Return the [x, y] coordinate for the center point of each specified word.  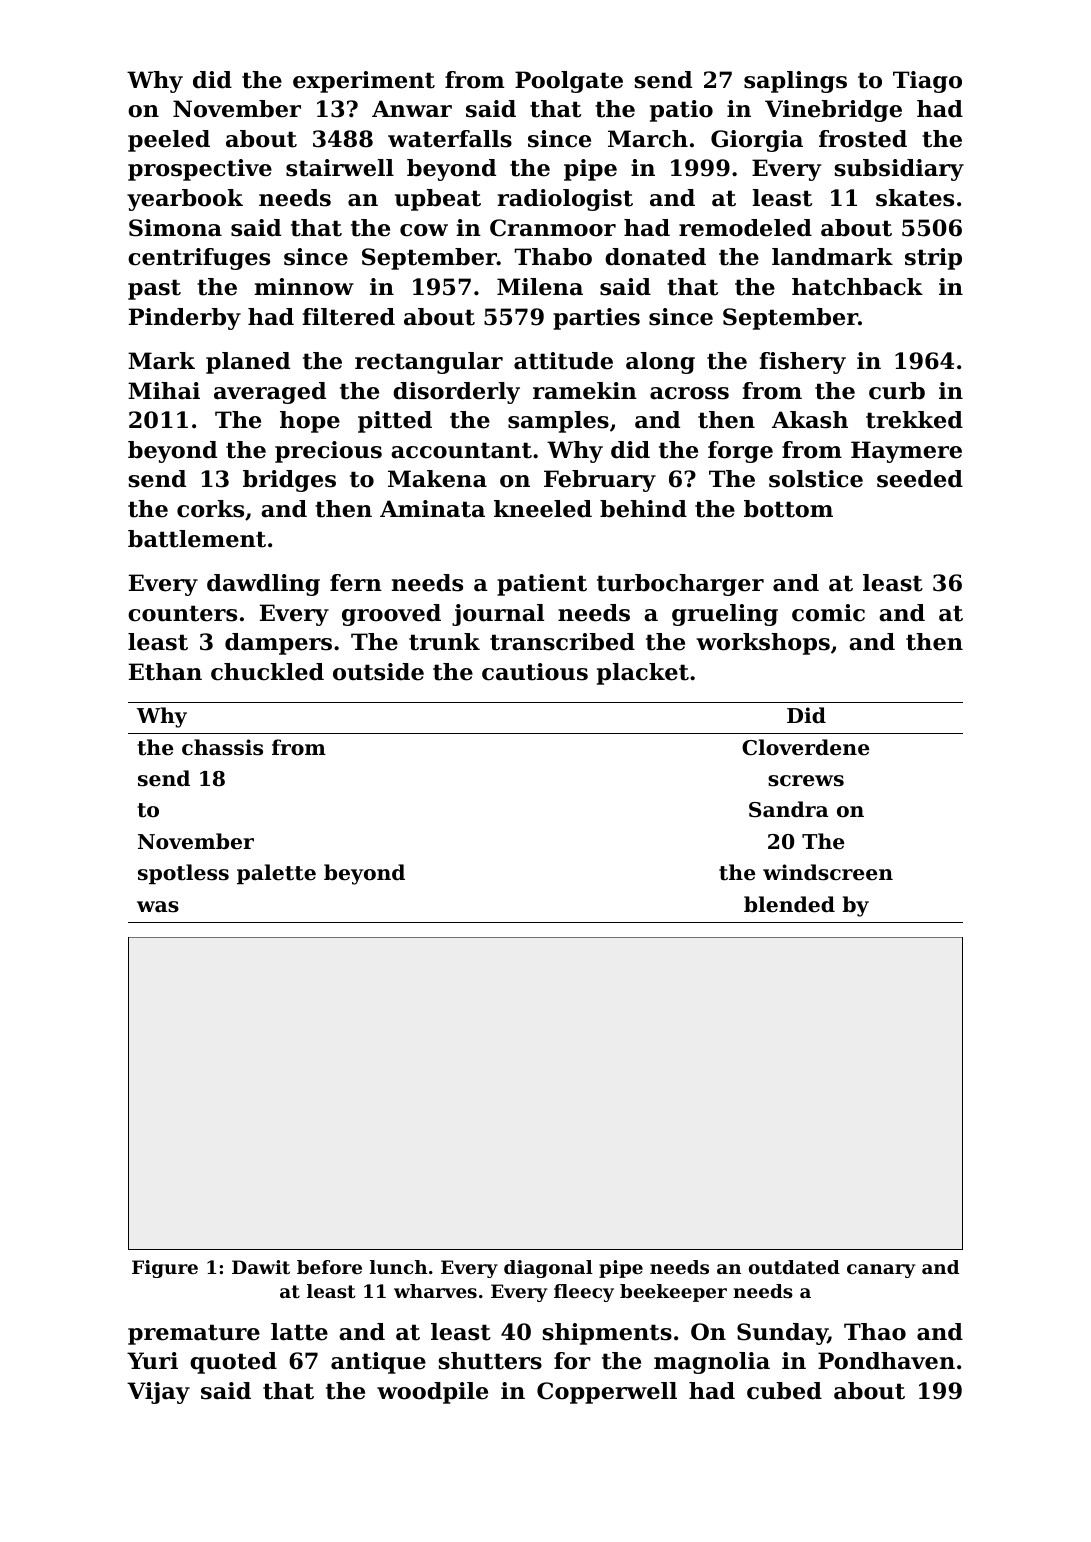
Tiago [927, 82]
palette [276, 874]
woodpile [432, 1393]
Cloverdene [805, 747]
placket [643, 674]
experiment [364, 82]
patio [681, 111]
